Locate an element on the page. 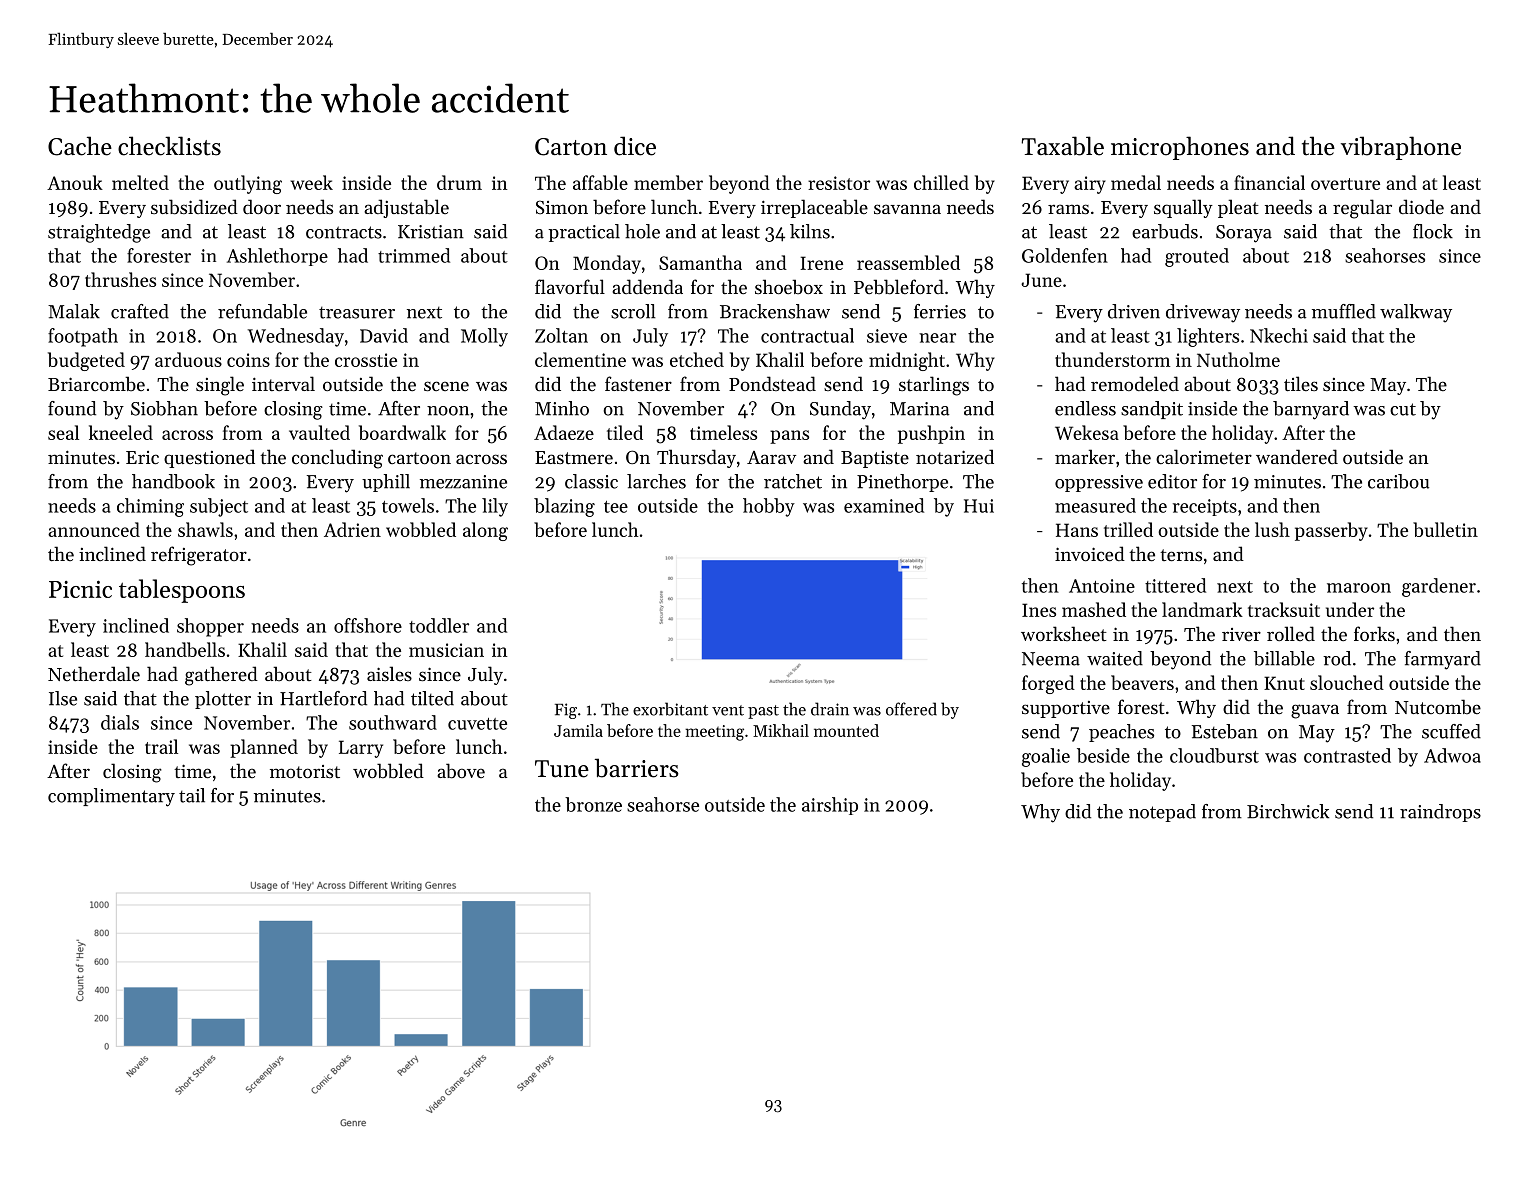 The width and height of the page is (1529, 1181). driven is located at coordinates (1134, 311).
